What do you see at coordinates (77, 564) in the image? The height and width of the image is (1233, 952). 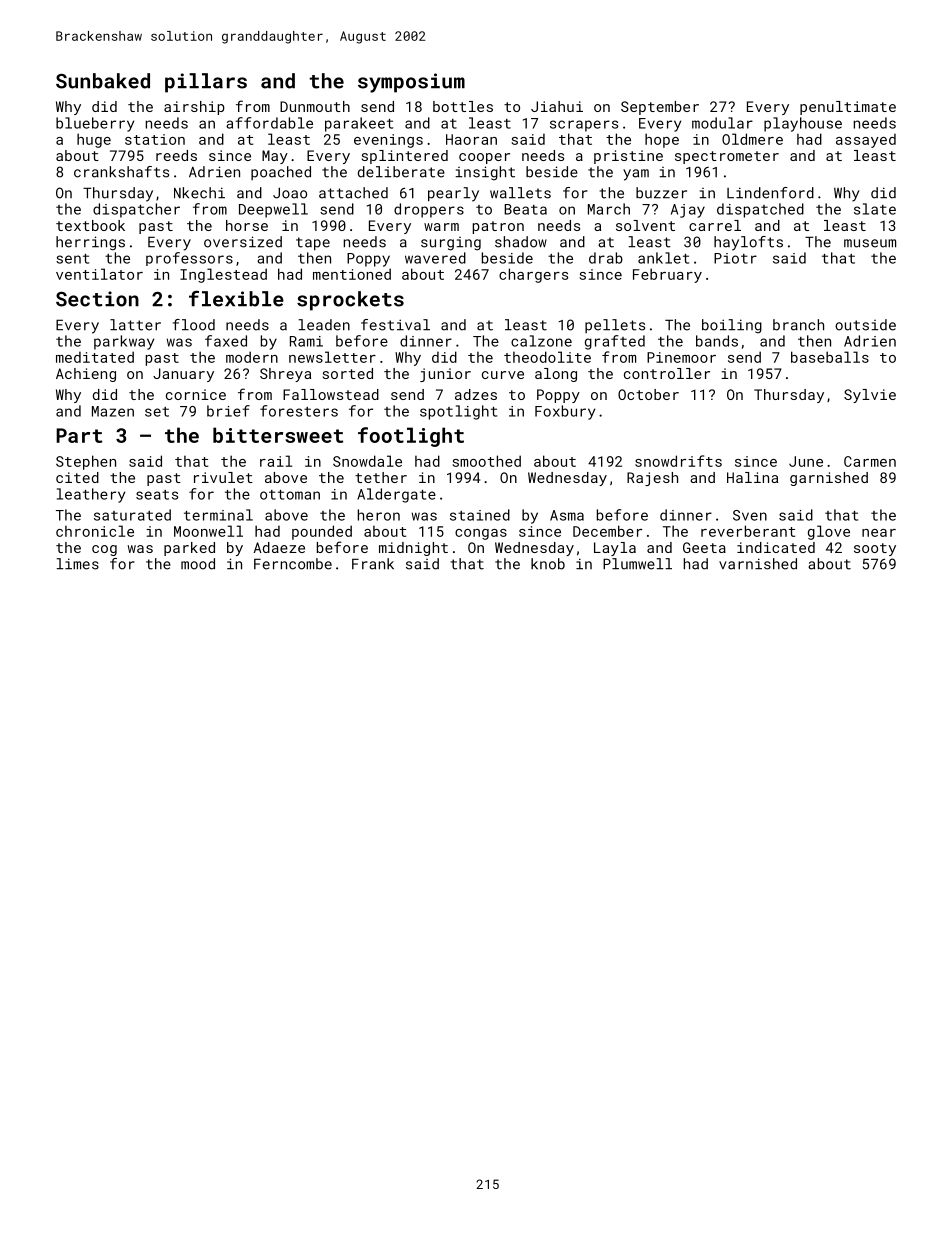 I see `limes` at bounding box center [77, 564].
